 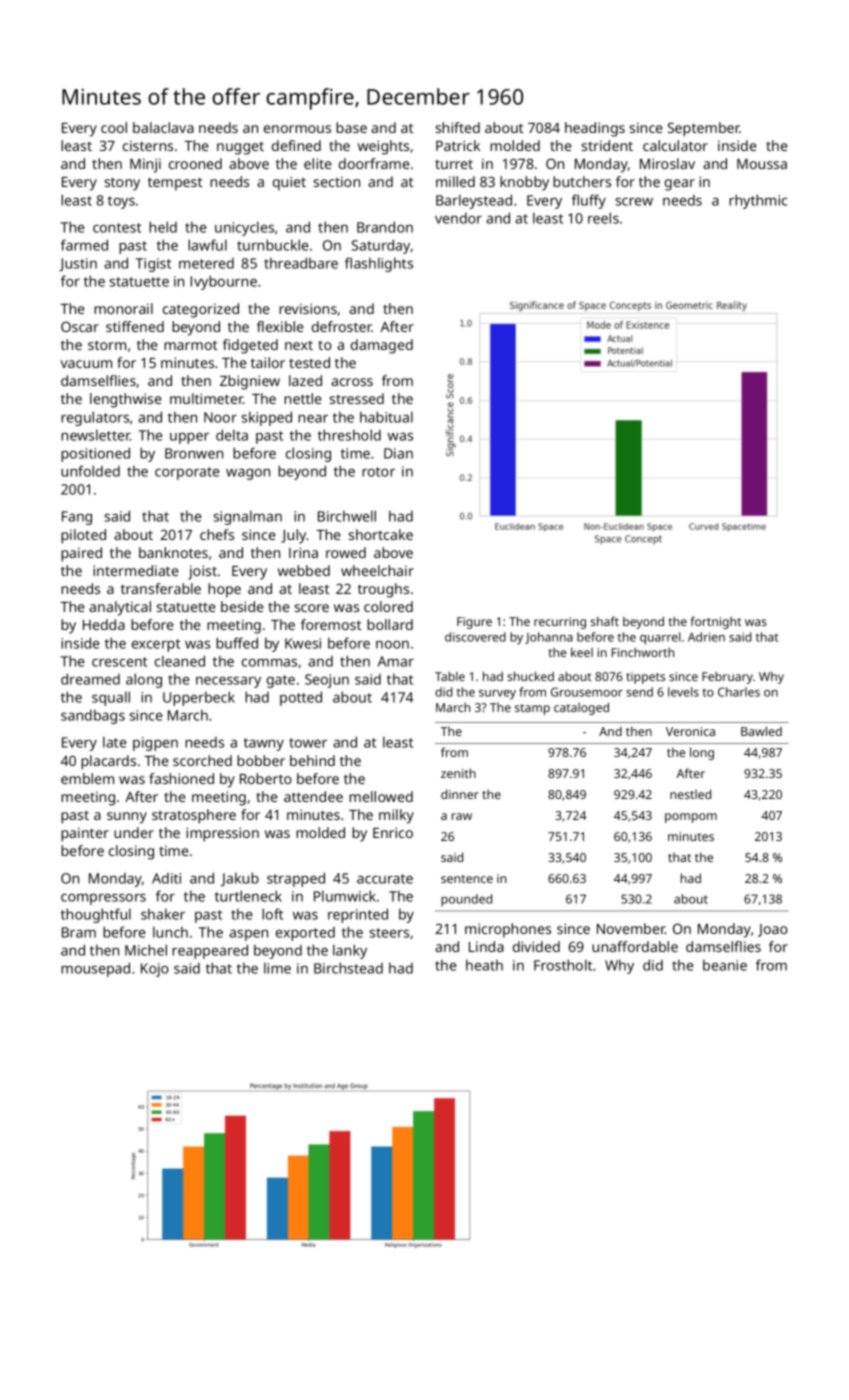 What do you see at coordinates (675, 145) in the image?
I see `calculator` at bounding box center [675, 145].
